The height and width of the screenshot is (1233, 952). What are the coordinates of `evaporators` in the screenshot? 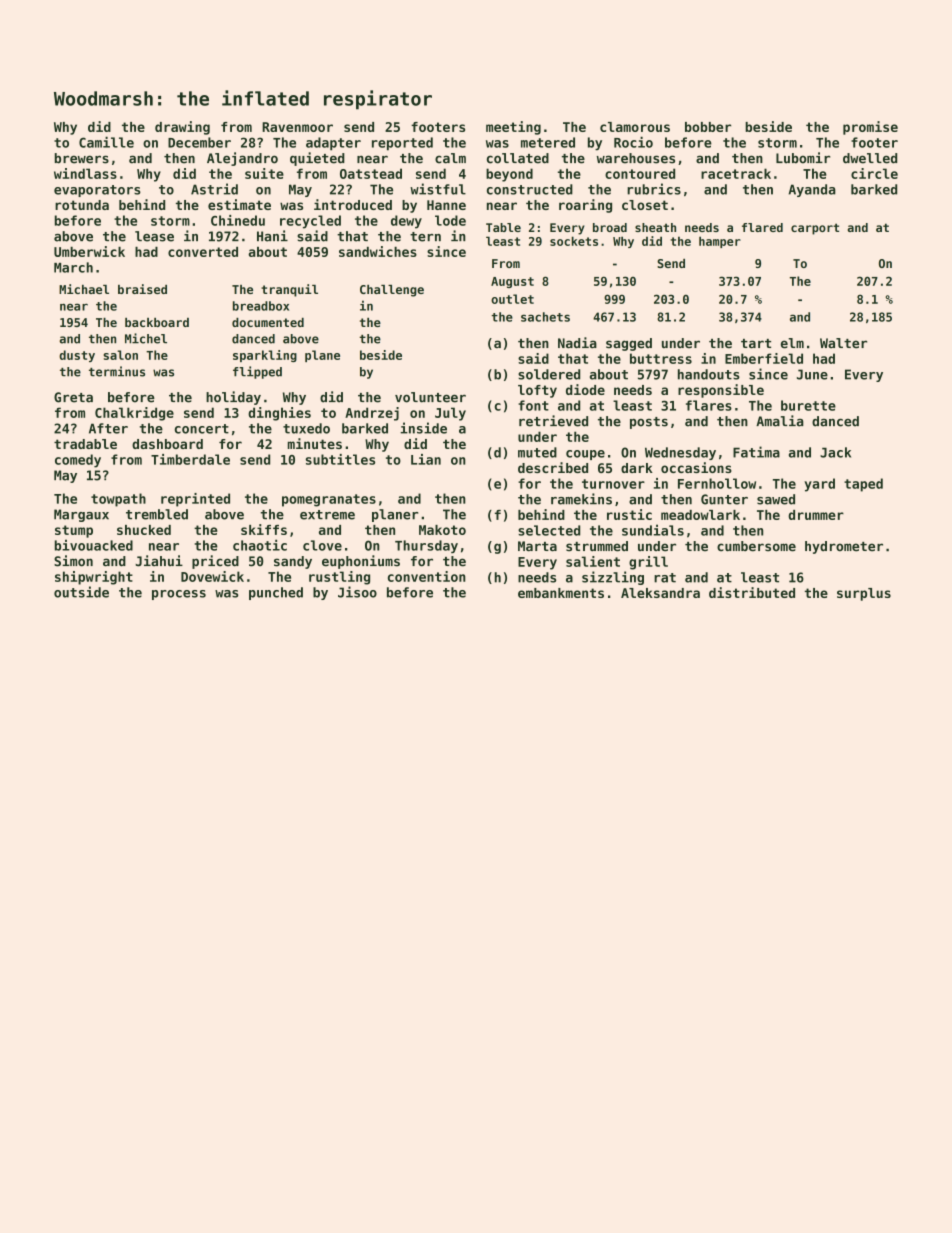 It's located at (97, 191).
